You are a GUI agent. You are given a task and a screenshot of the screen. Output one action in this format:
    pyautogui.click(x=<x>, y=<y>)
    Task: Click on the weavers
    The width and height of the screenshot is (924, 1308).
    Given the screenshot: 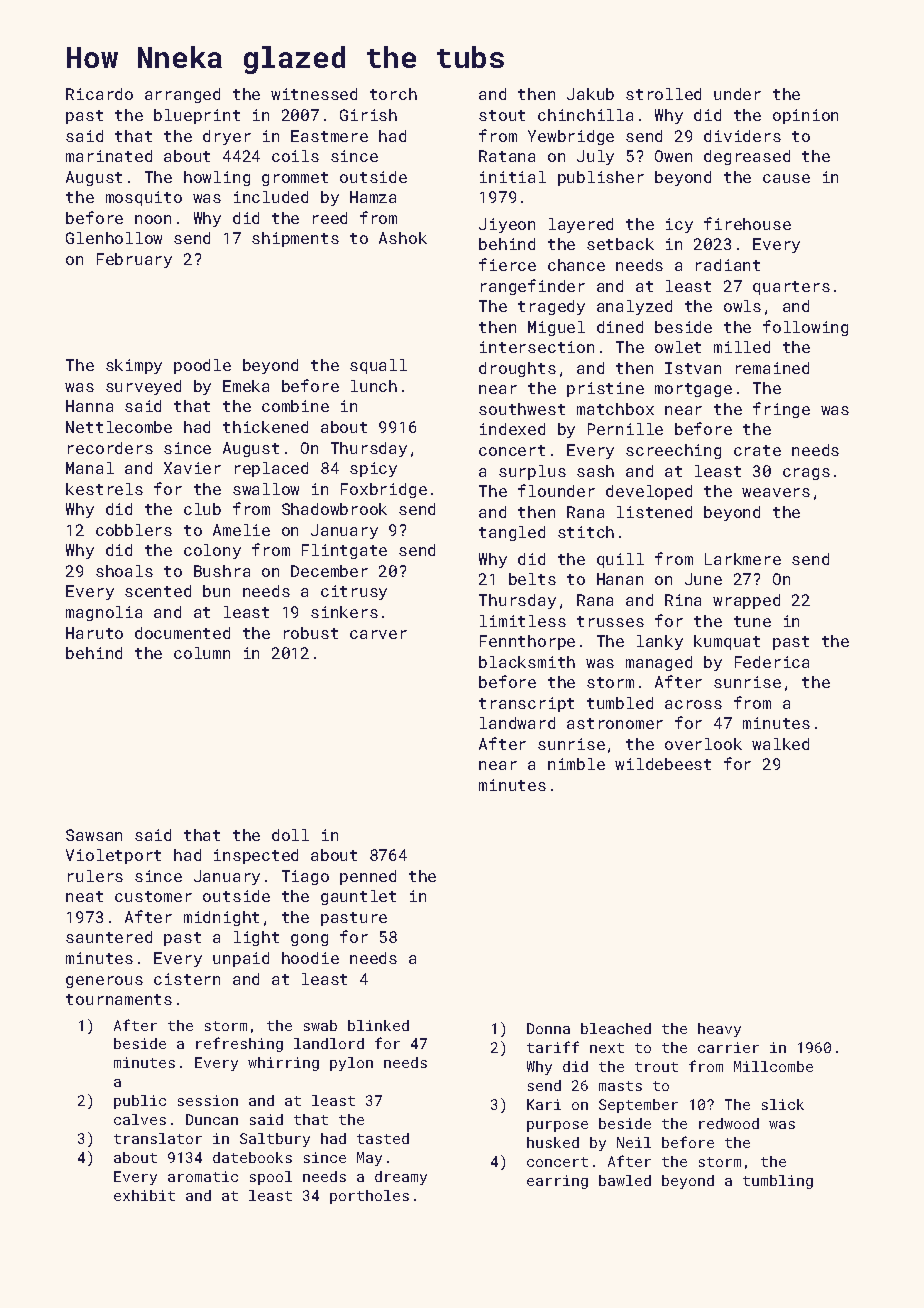 What is the action you would take?
    pyautogui.click(x=776, y=492)
